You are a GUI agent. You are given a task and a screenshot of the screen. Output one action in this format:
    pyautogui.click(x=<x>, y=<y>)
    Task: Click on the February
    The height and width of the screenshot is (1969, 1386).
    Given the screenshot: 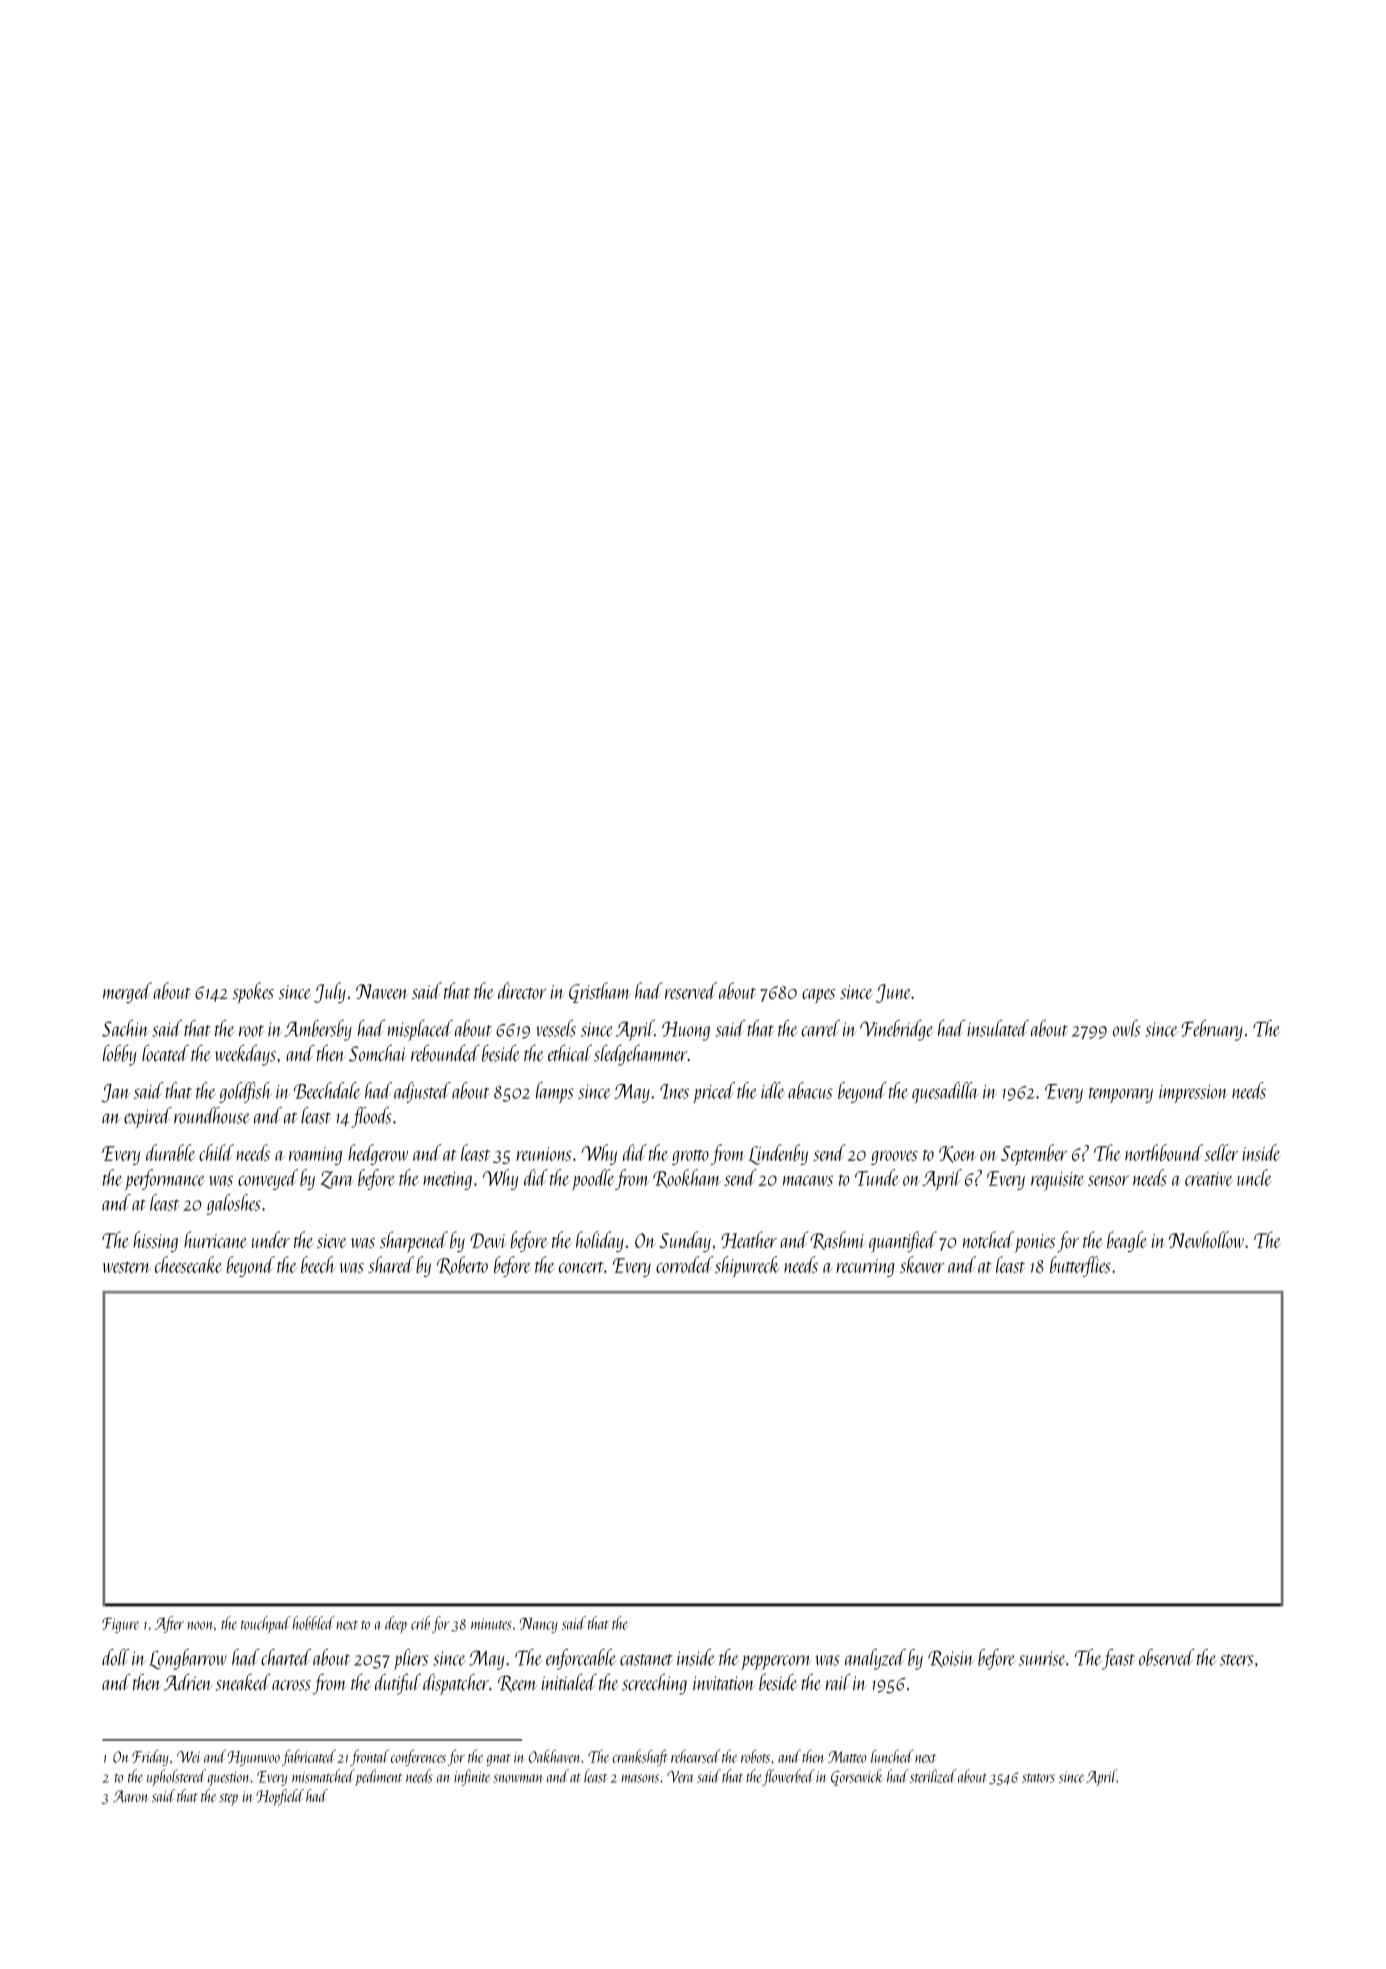 What is the action you would take?
    pyautogui.click(x=1212, y=1030)
